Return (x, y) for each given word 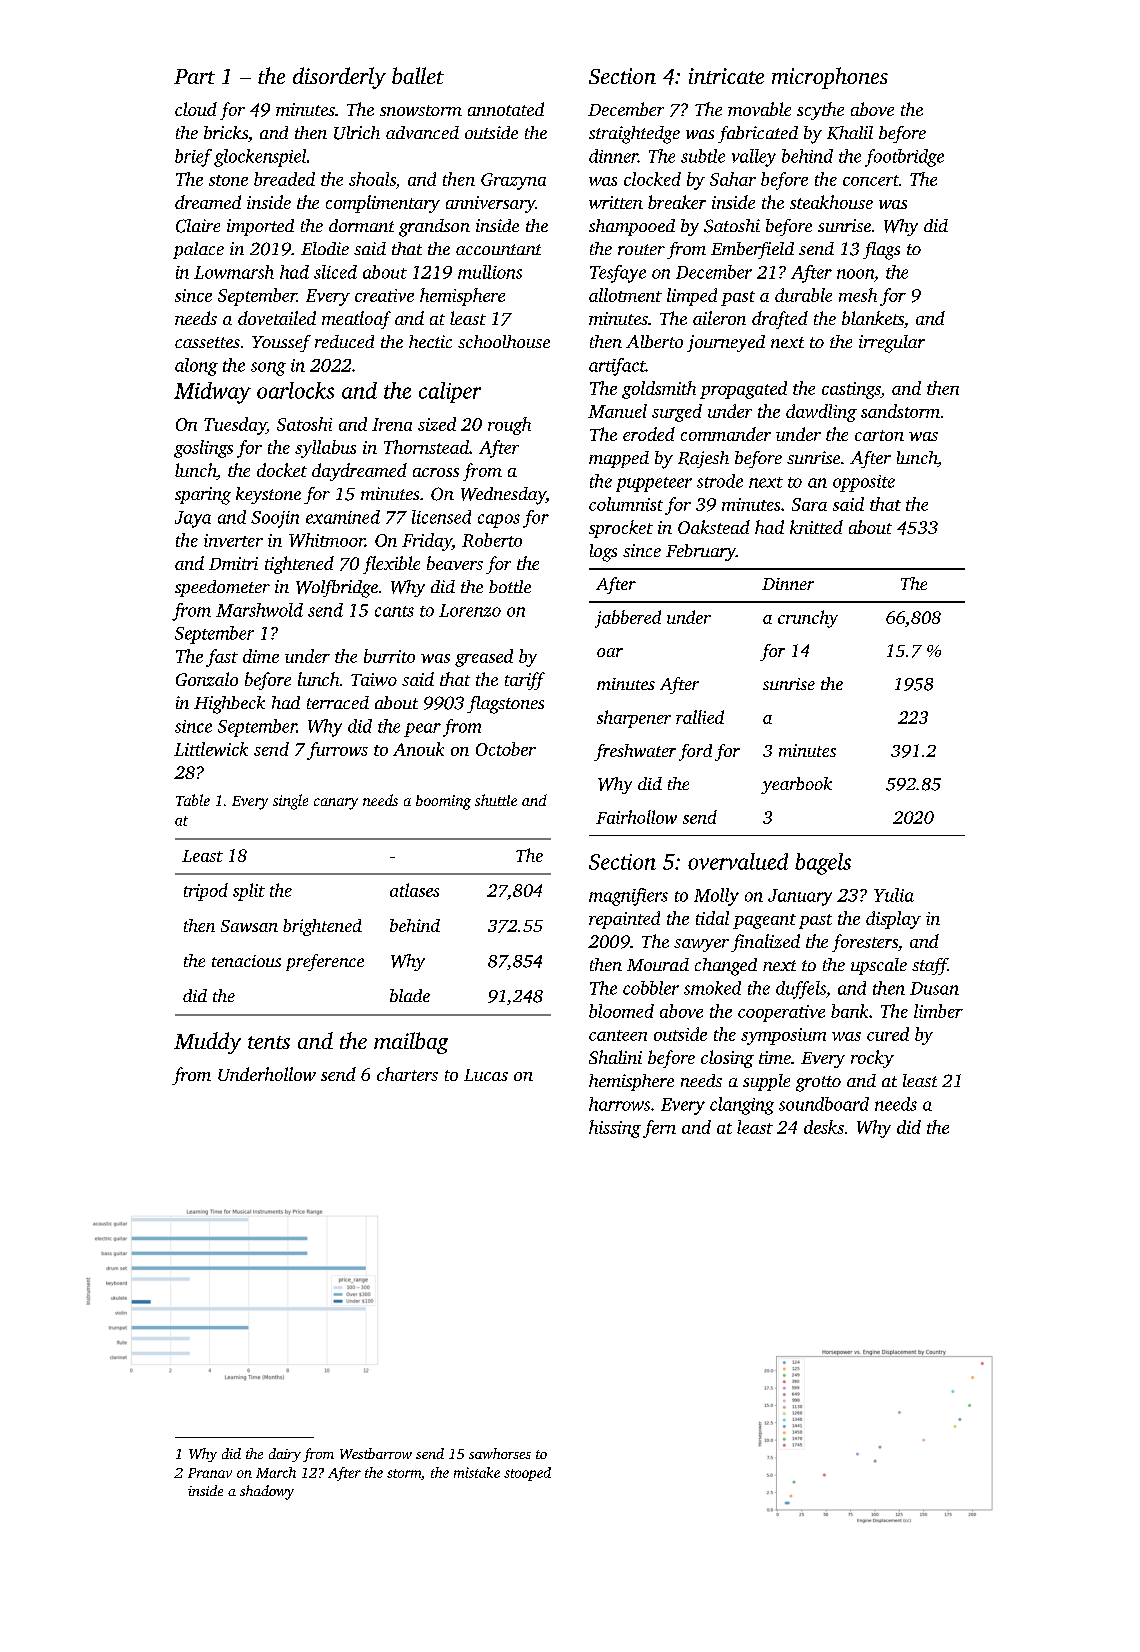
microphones (830, 78)
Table (193, 800)
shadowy (267, 1492)
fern (659, 1129)
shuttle (496, 800)
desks (824, 1127)
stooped (527, 1474)
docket (282, 470)
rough (509, 426)
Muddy (207, 1043)
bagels (823, 864)
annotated (506, 109)
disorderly (339, 78)
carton (879, 435)
